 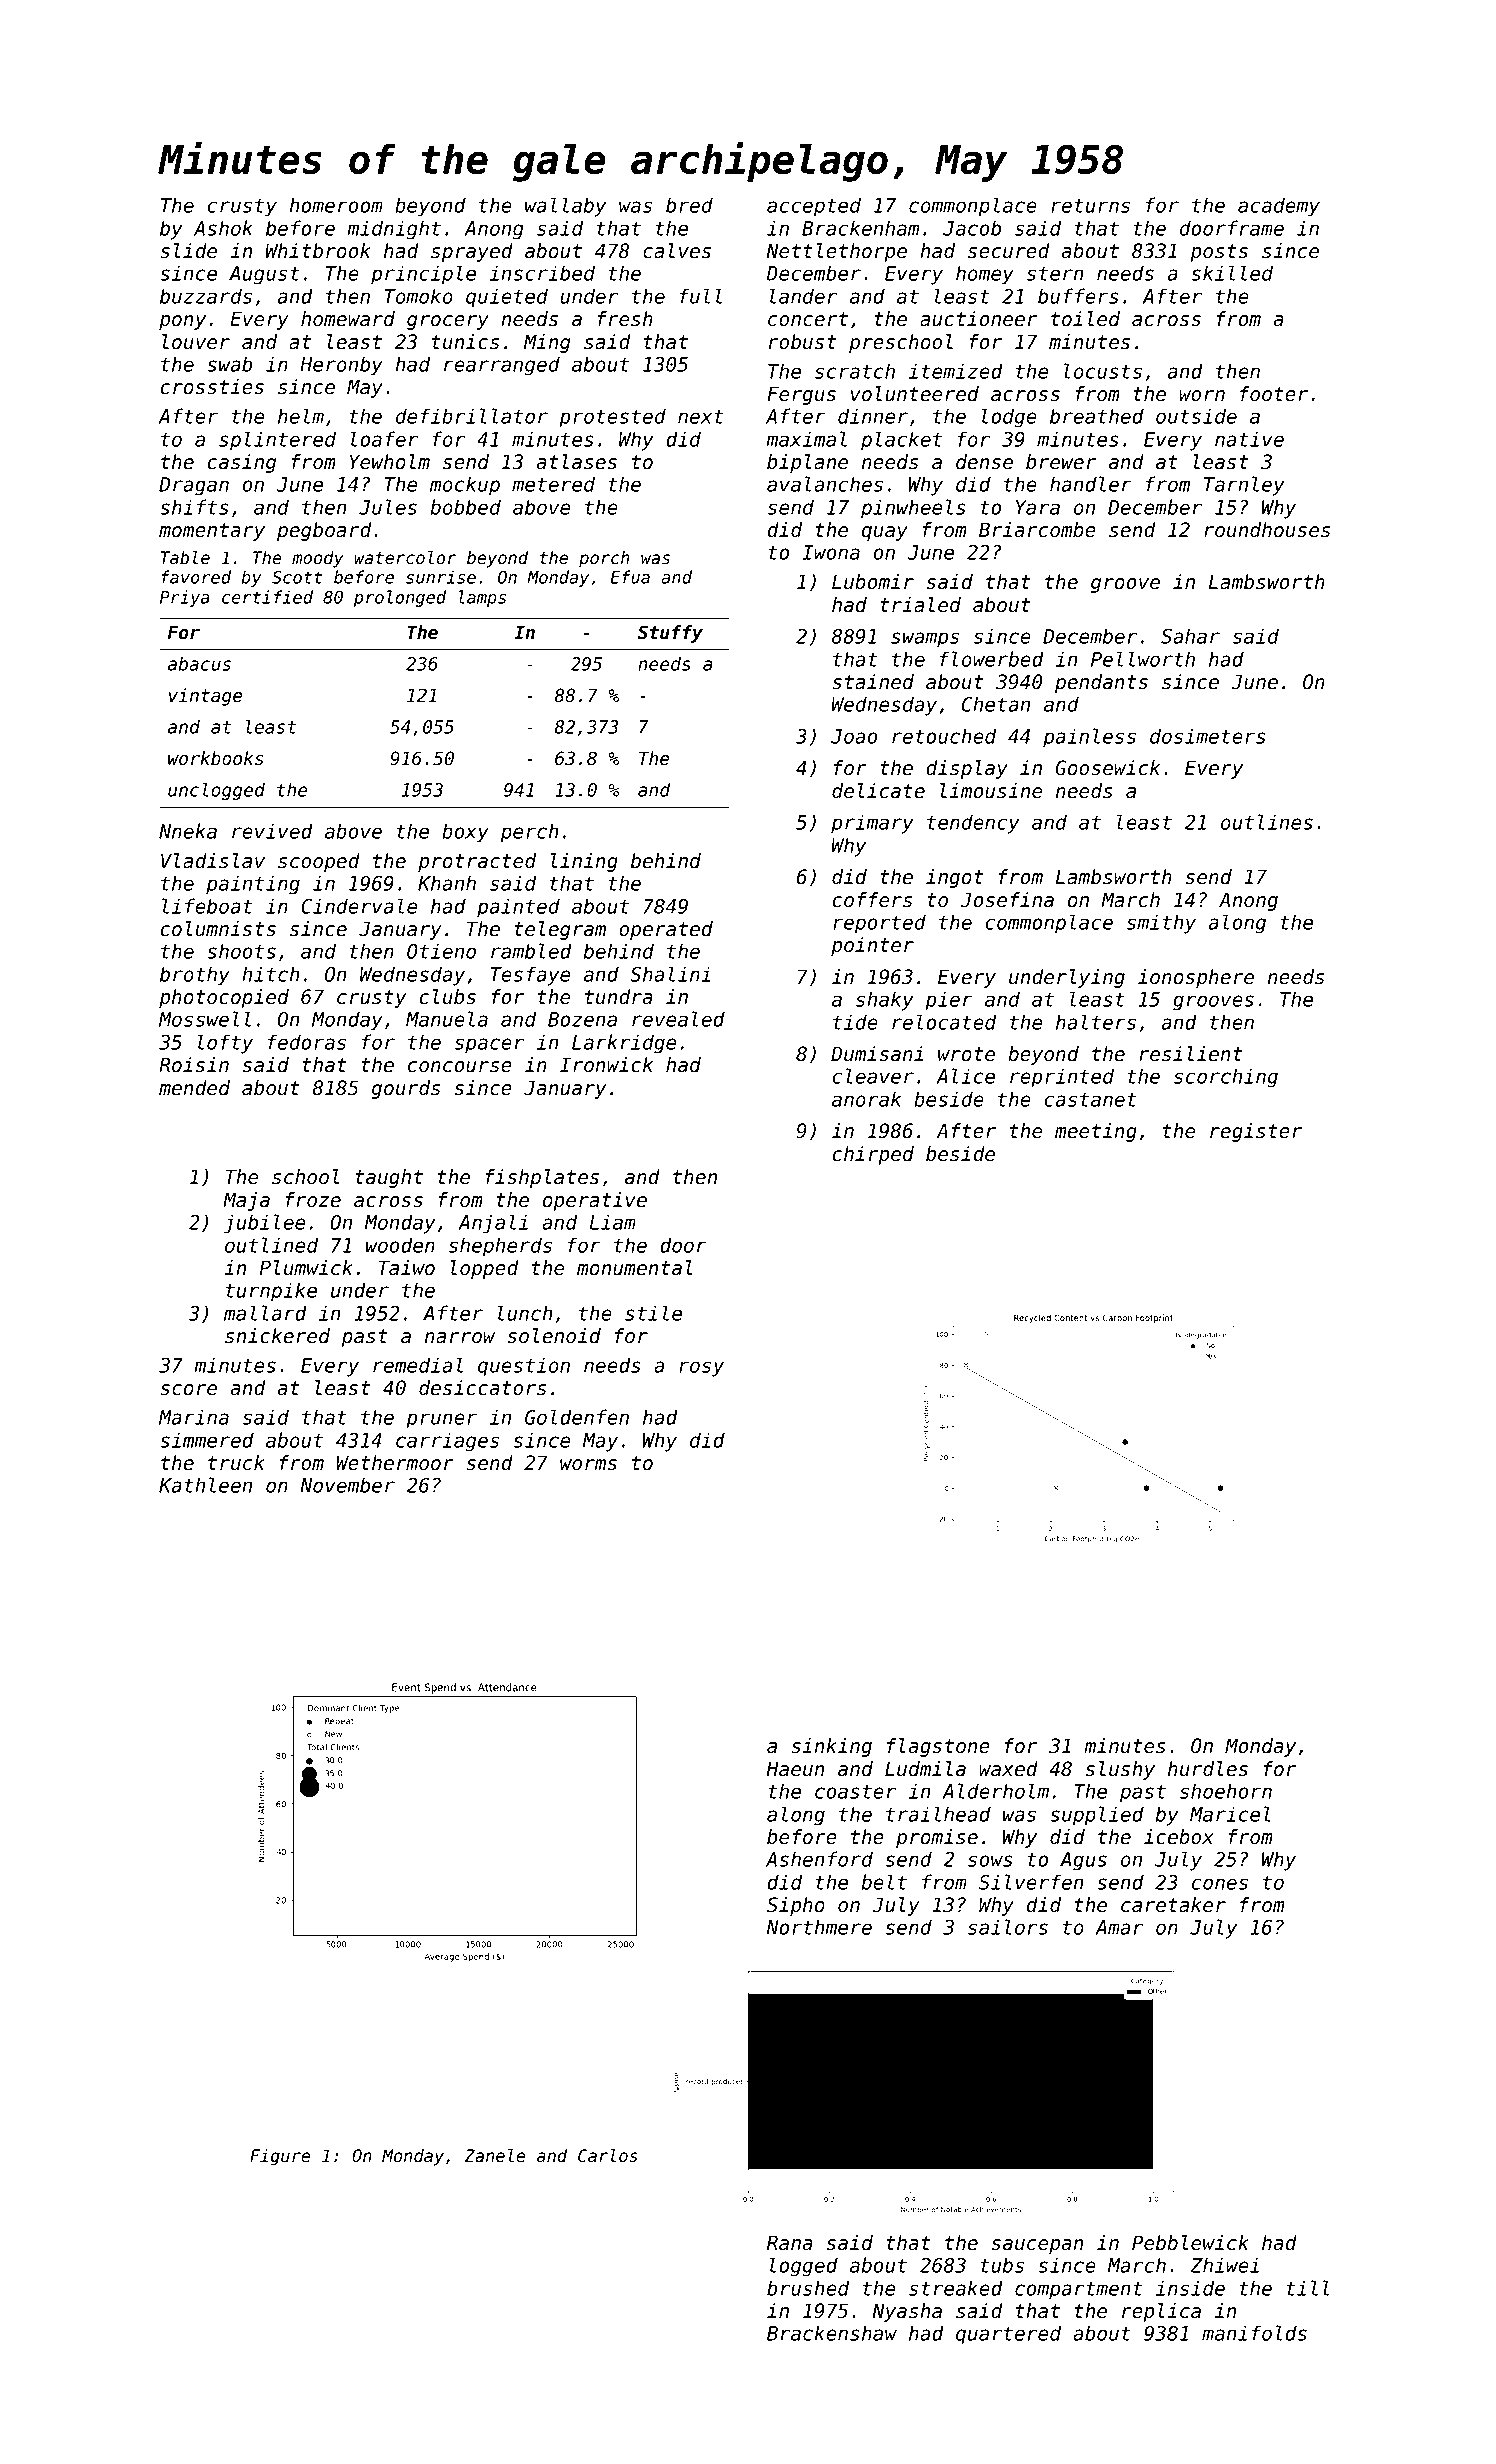 I want to click on Ashok, so click(x=223, y=228).
